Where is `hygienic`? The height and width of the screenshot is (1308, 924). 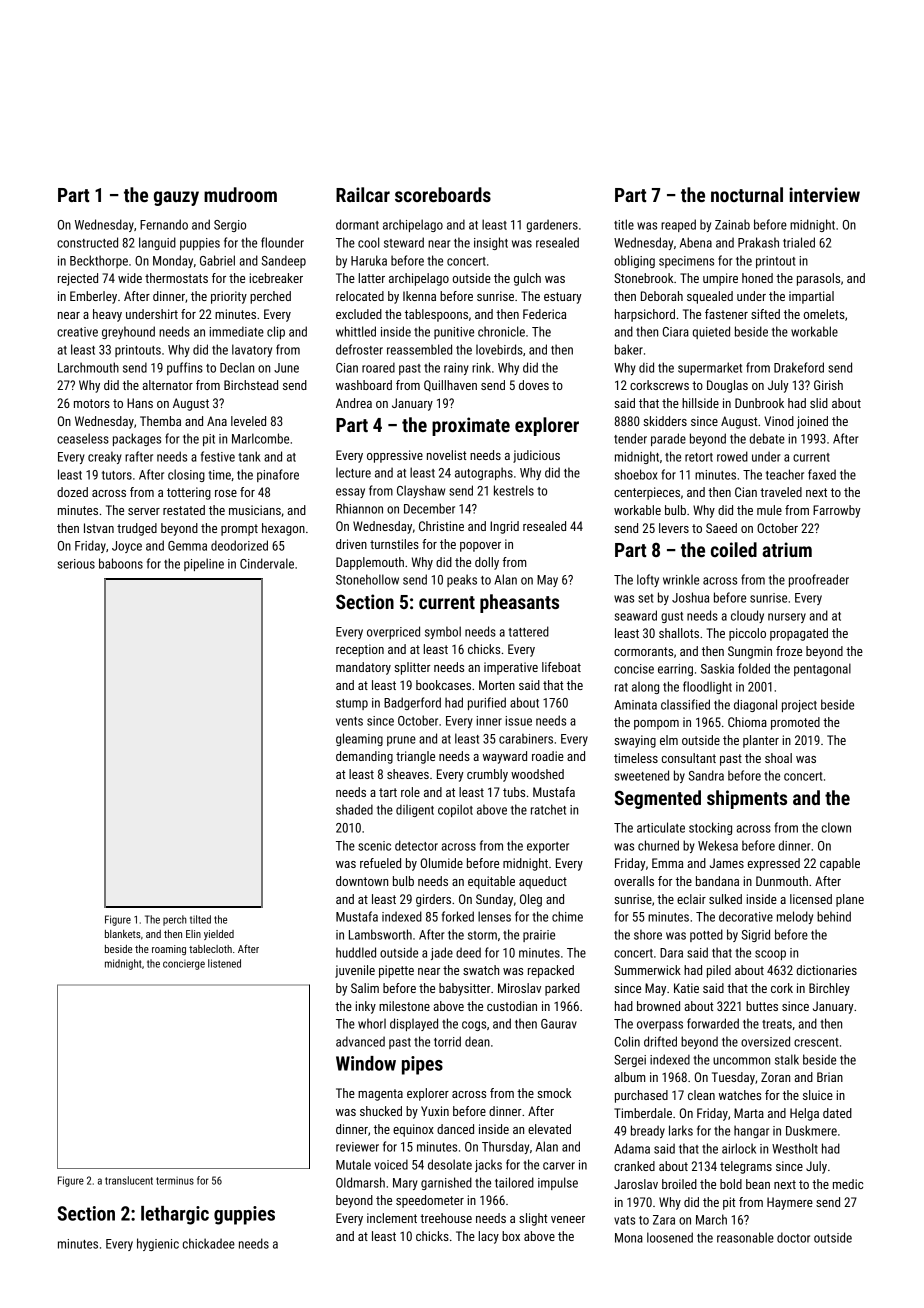 hygienic is located at coordinates (158, 1244).
